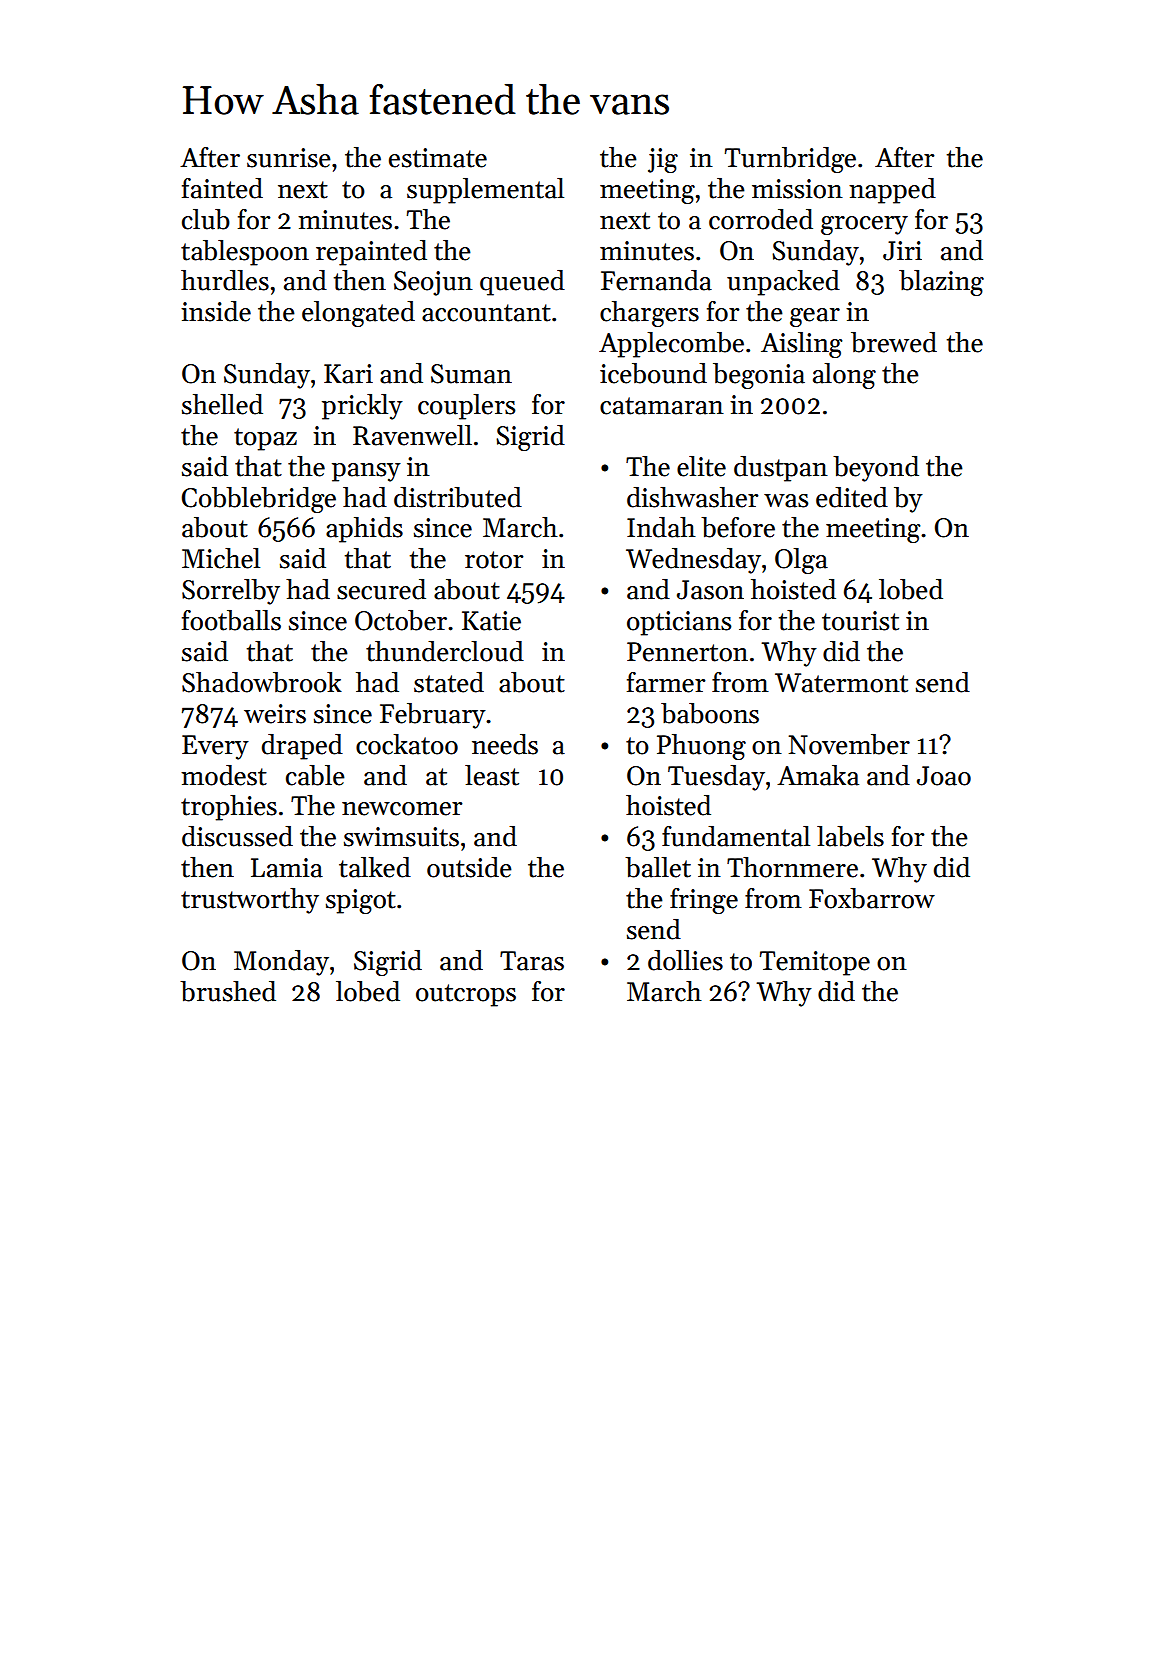  What do you see at coordinates (860, 621) in the screenshot?
I see `tourist` at bounding box center [860, 621].
